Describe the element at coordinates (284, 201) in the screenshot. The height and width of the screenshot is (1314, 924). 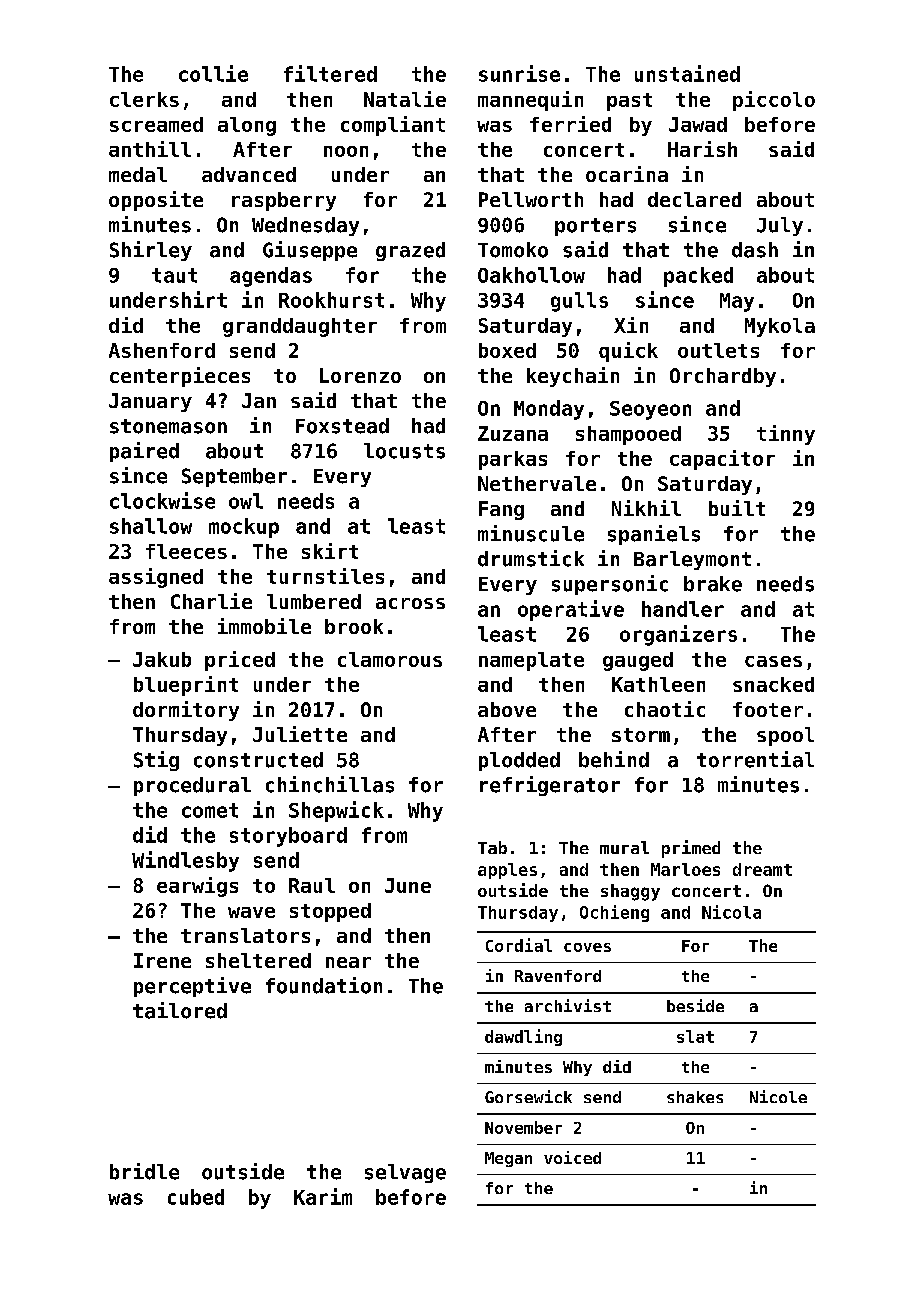
I see `raspberry` at that location.
